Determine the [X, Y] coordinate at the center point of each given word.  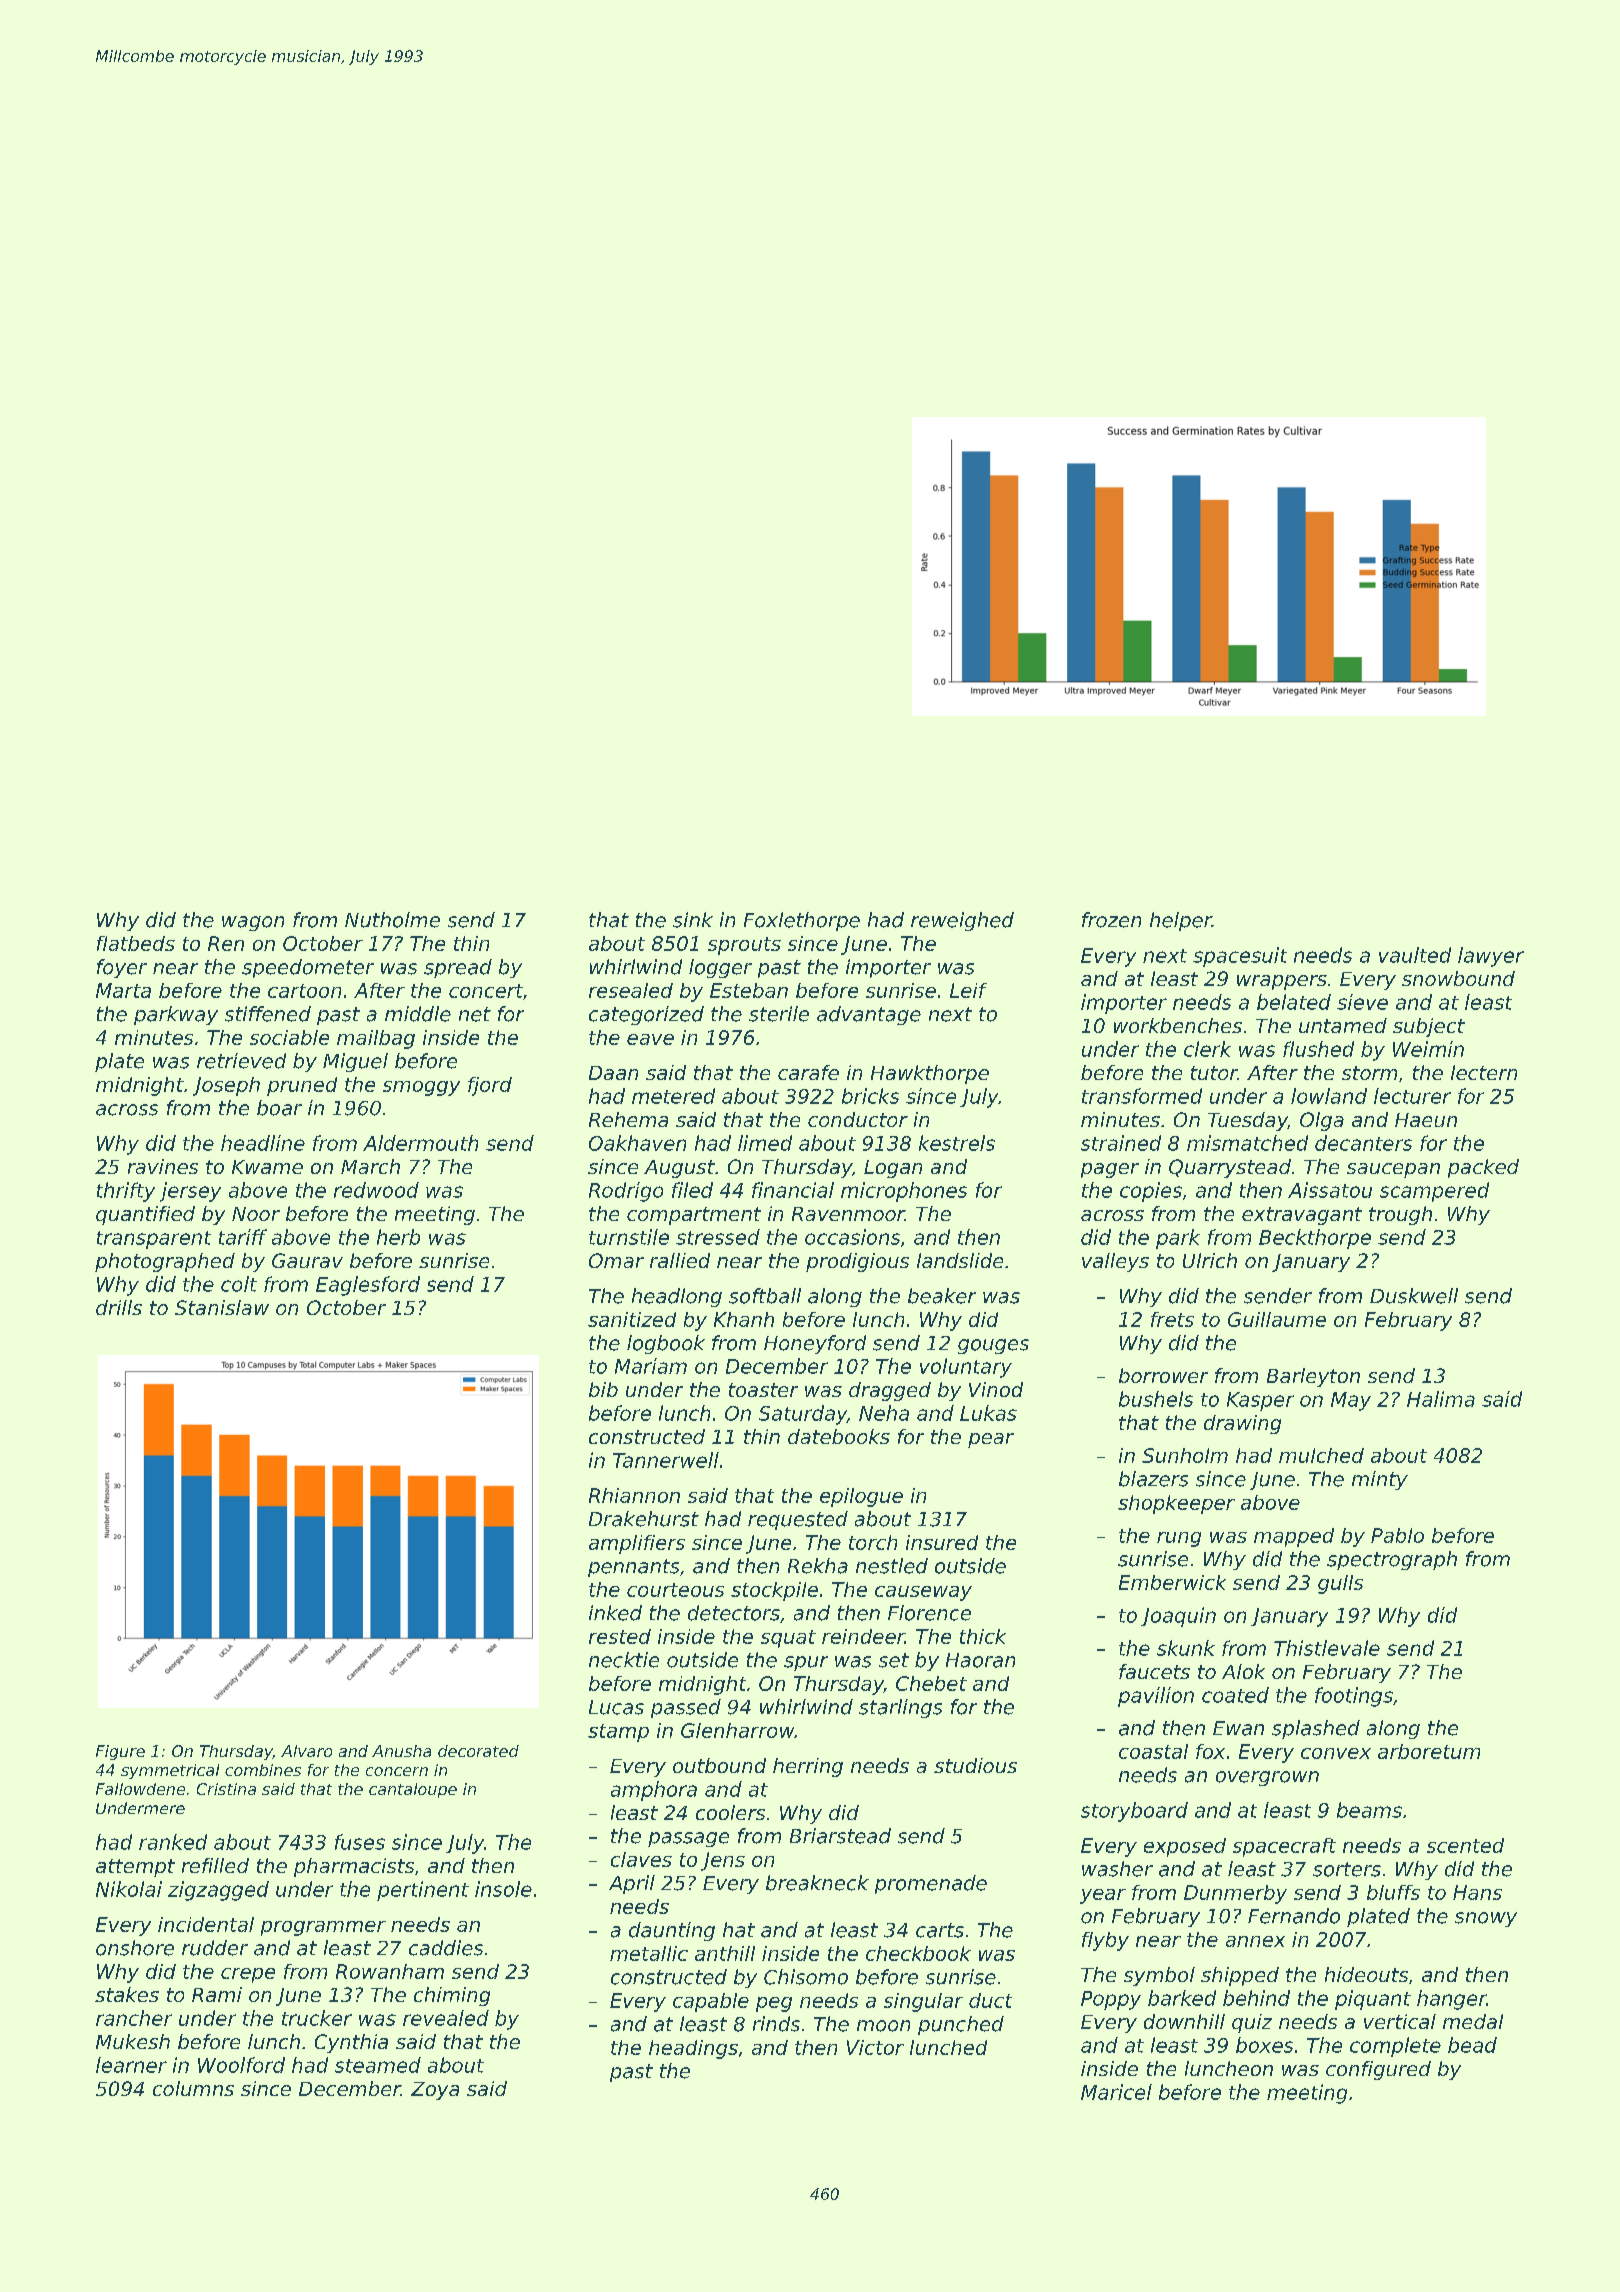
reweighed [962, 921]
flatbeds [136, 943]
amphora [654, 1791]
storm [1369, 1073]
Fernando [1294, 1916]
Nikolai [129, 1889]
